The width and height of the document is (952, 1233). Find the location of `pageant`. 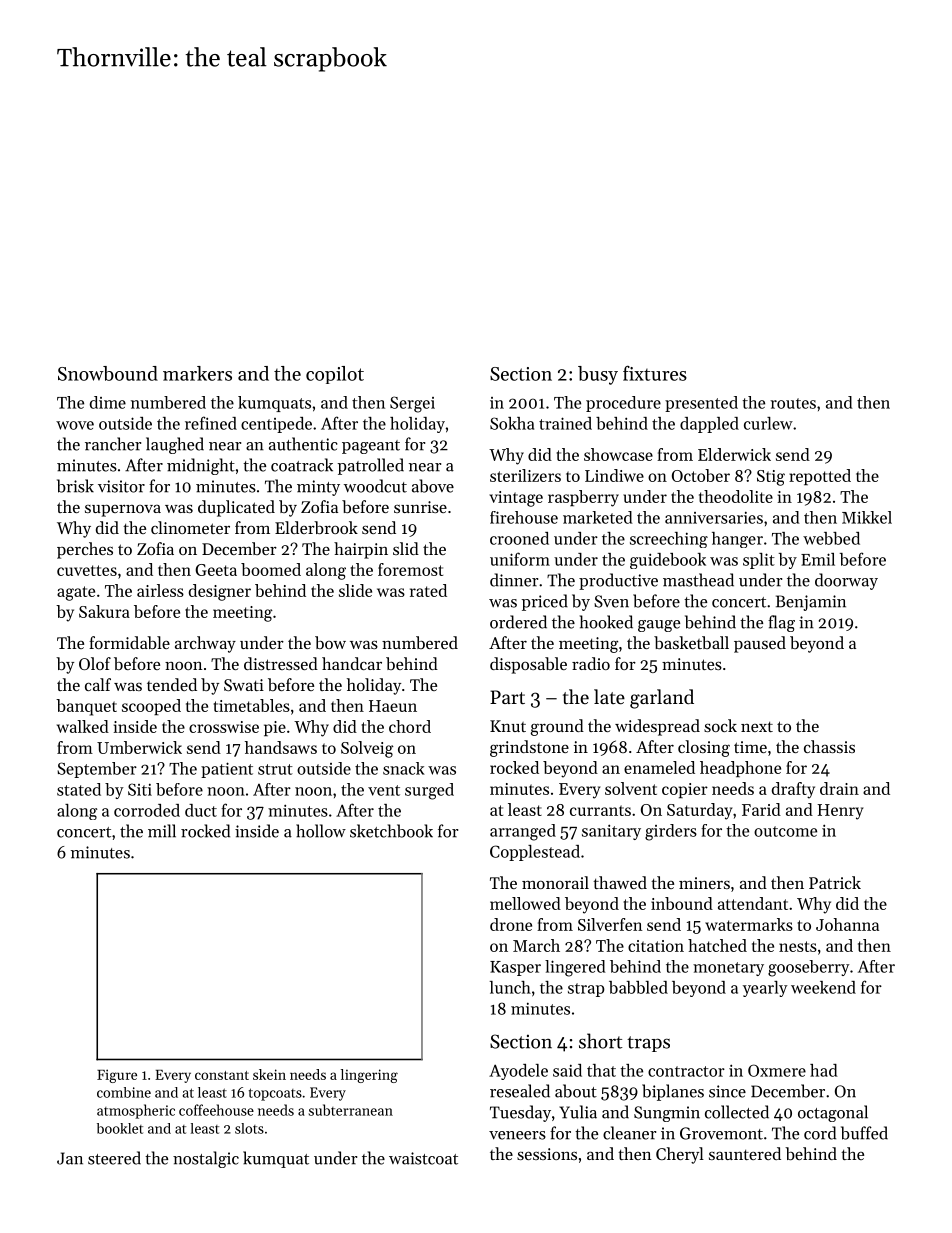

pageant is located at coordinates (371, 447).
